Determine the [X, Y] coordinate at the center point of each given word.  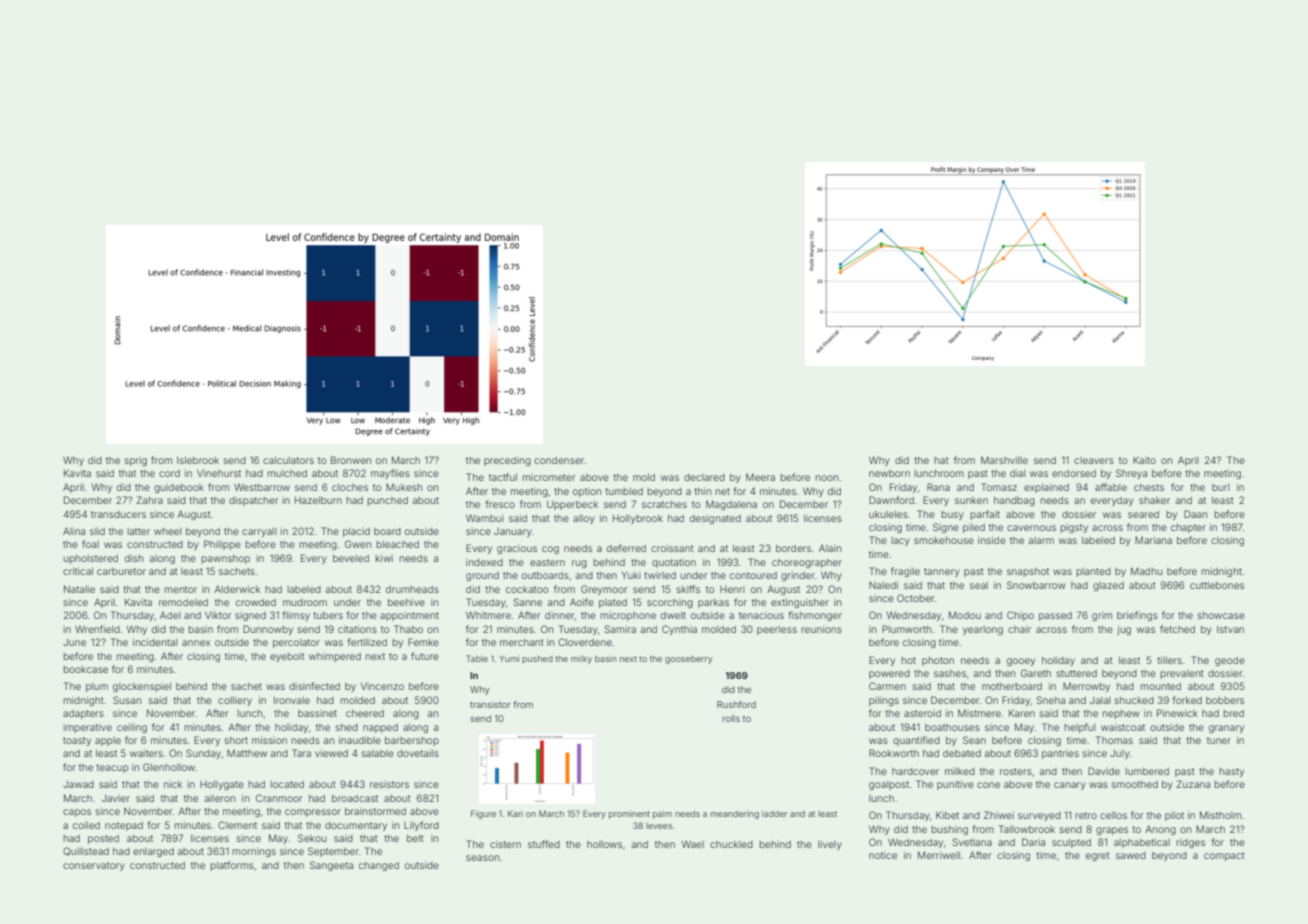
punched [387, 501]
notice [883, 855]
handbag [1014, 501]
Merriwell [939, 855]
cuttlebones [1217, 585]
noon [826, 478]
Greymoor [604, 590]
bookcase [85, 669]
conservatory [94, 866]
